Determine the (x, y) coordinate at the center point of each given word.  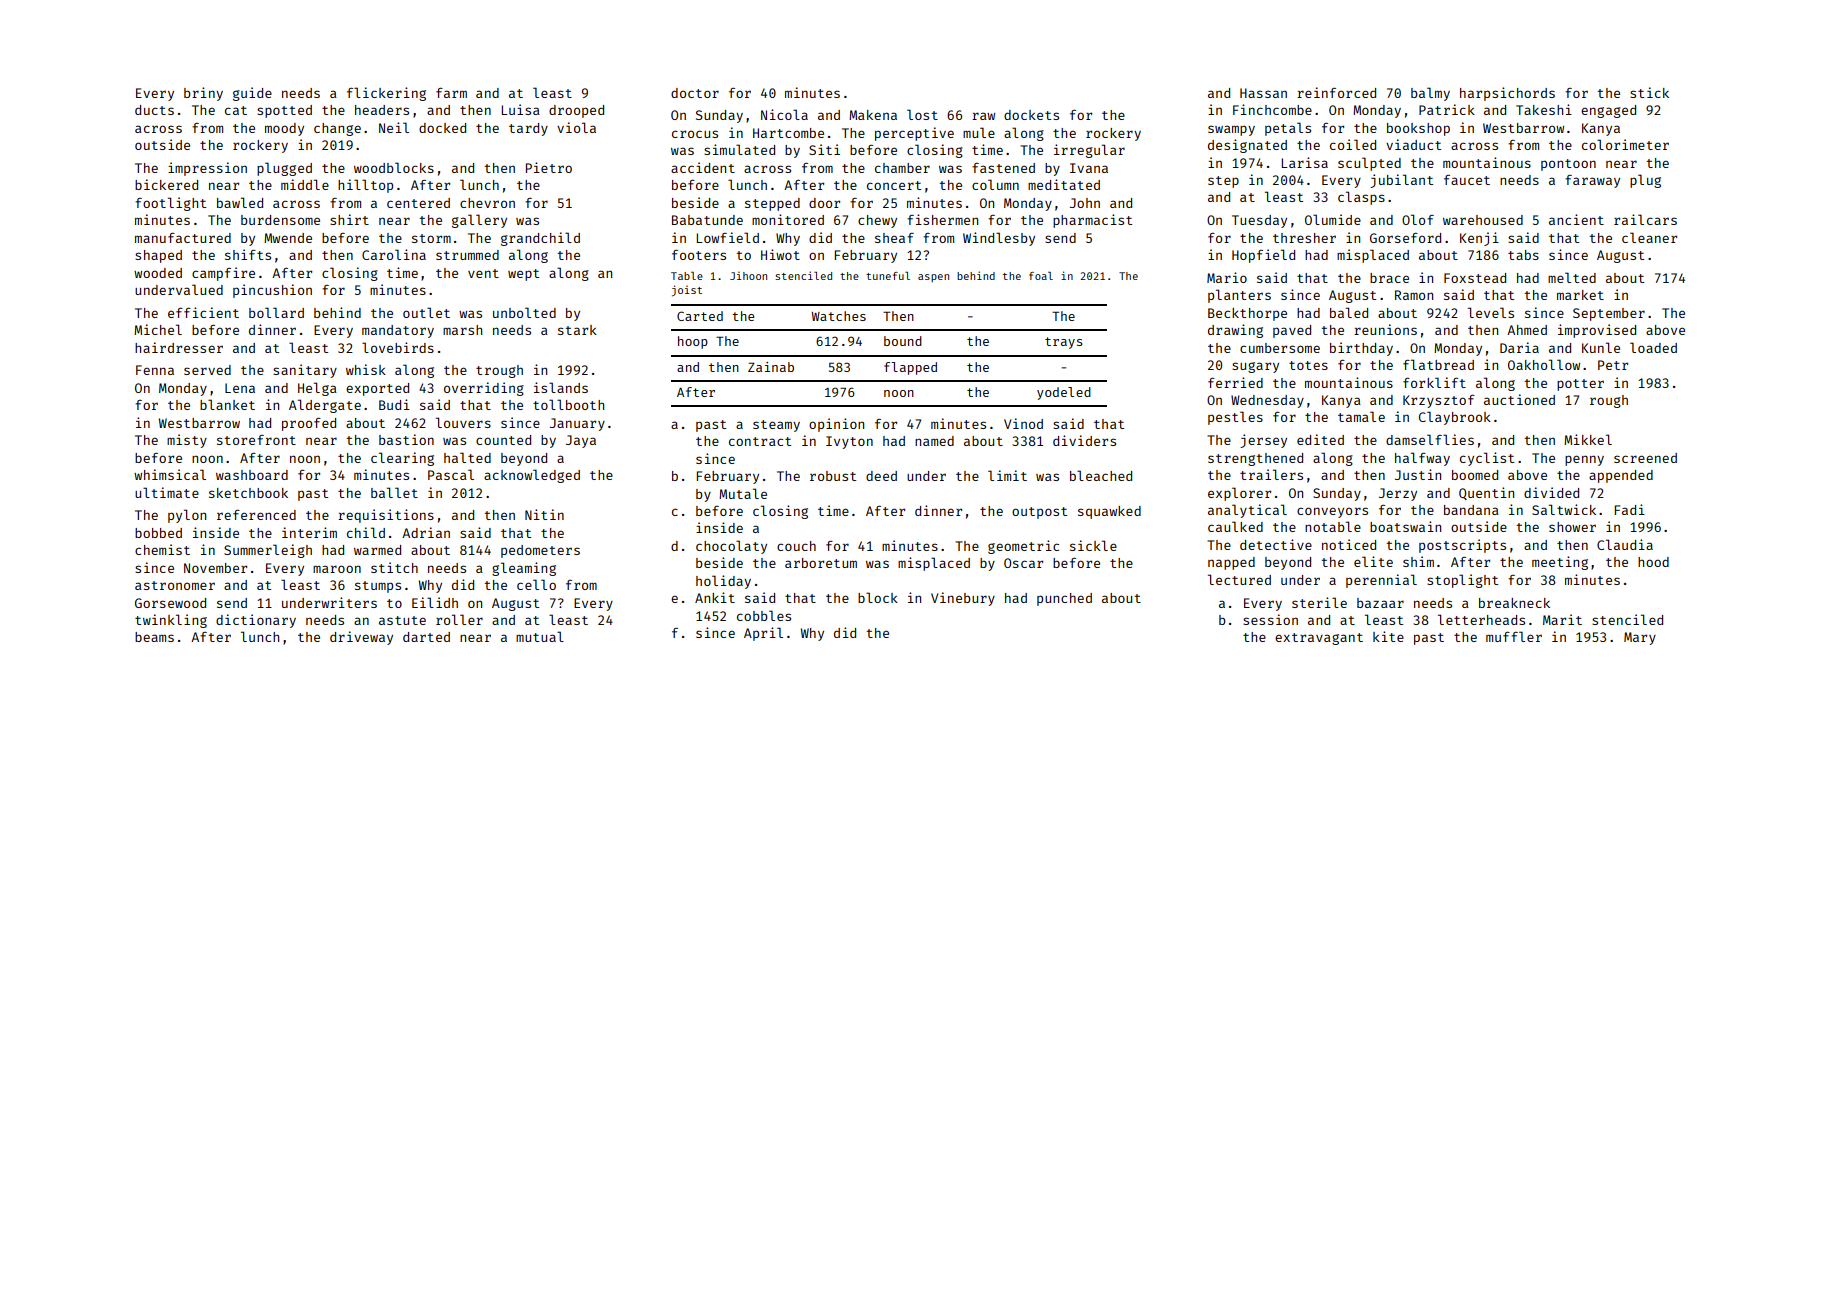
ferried (1235, 382)
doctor (695, 93)
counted (503, 440)
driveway (361, 638)
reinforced (1336, 92)
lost (922, 114)
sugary (1255, 367)
